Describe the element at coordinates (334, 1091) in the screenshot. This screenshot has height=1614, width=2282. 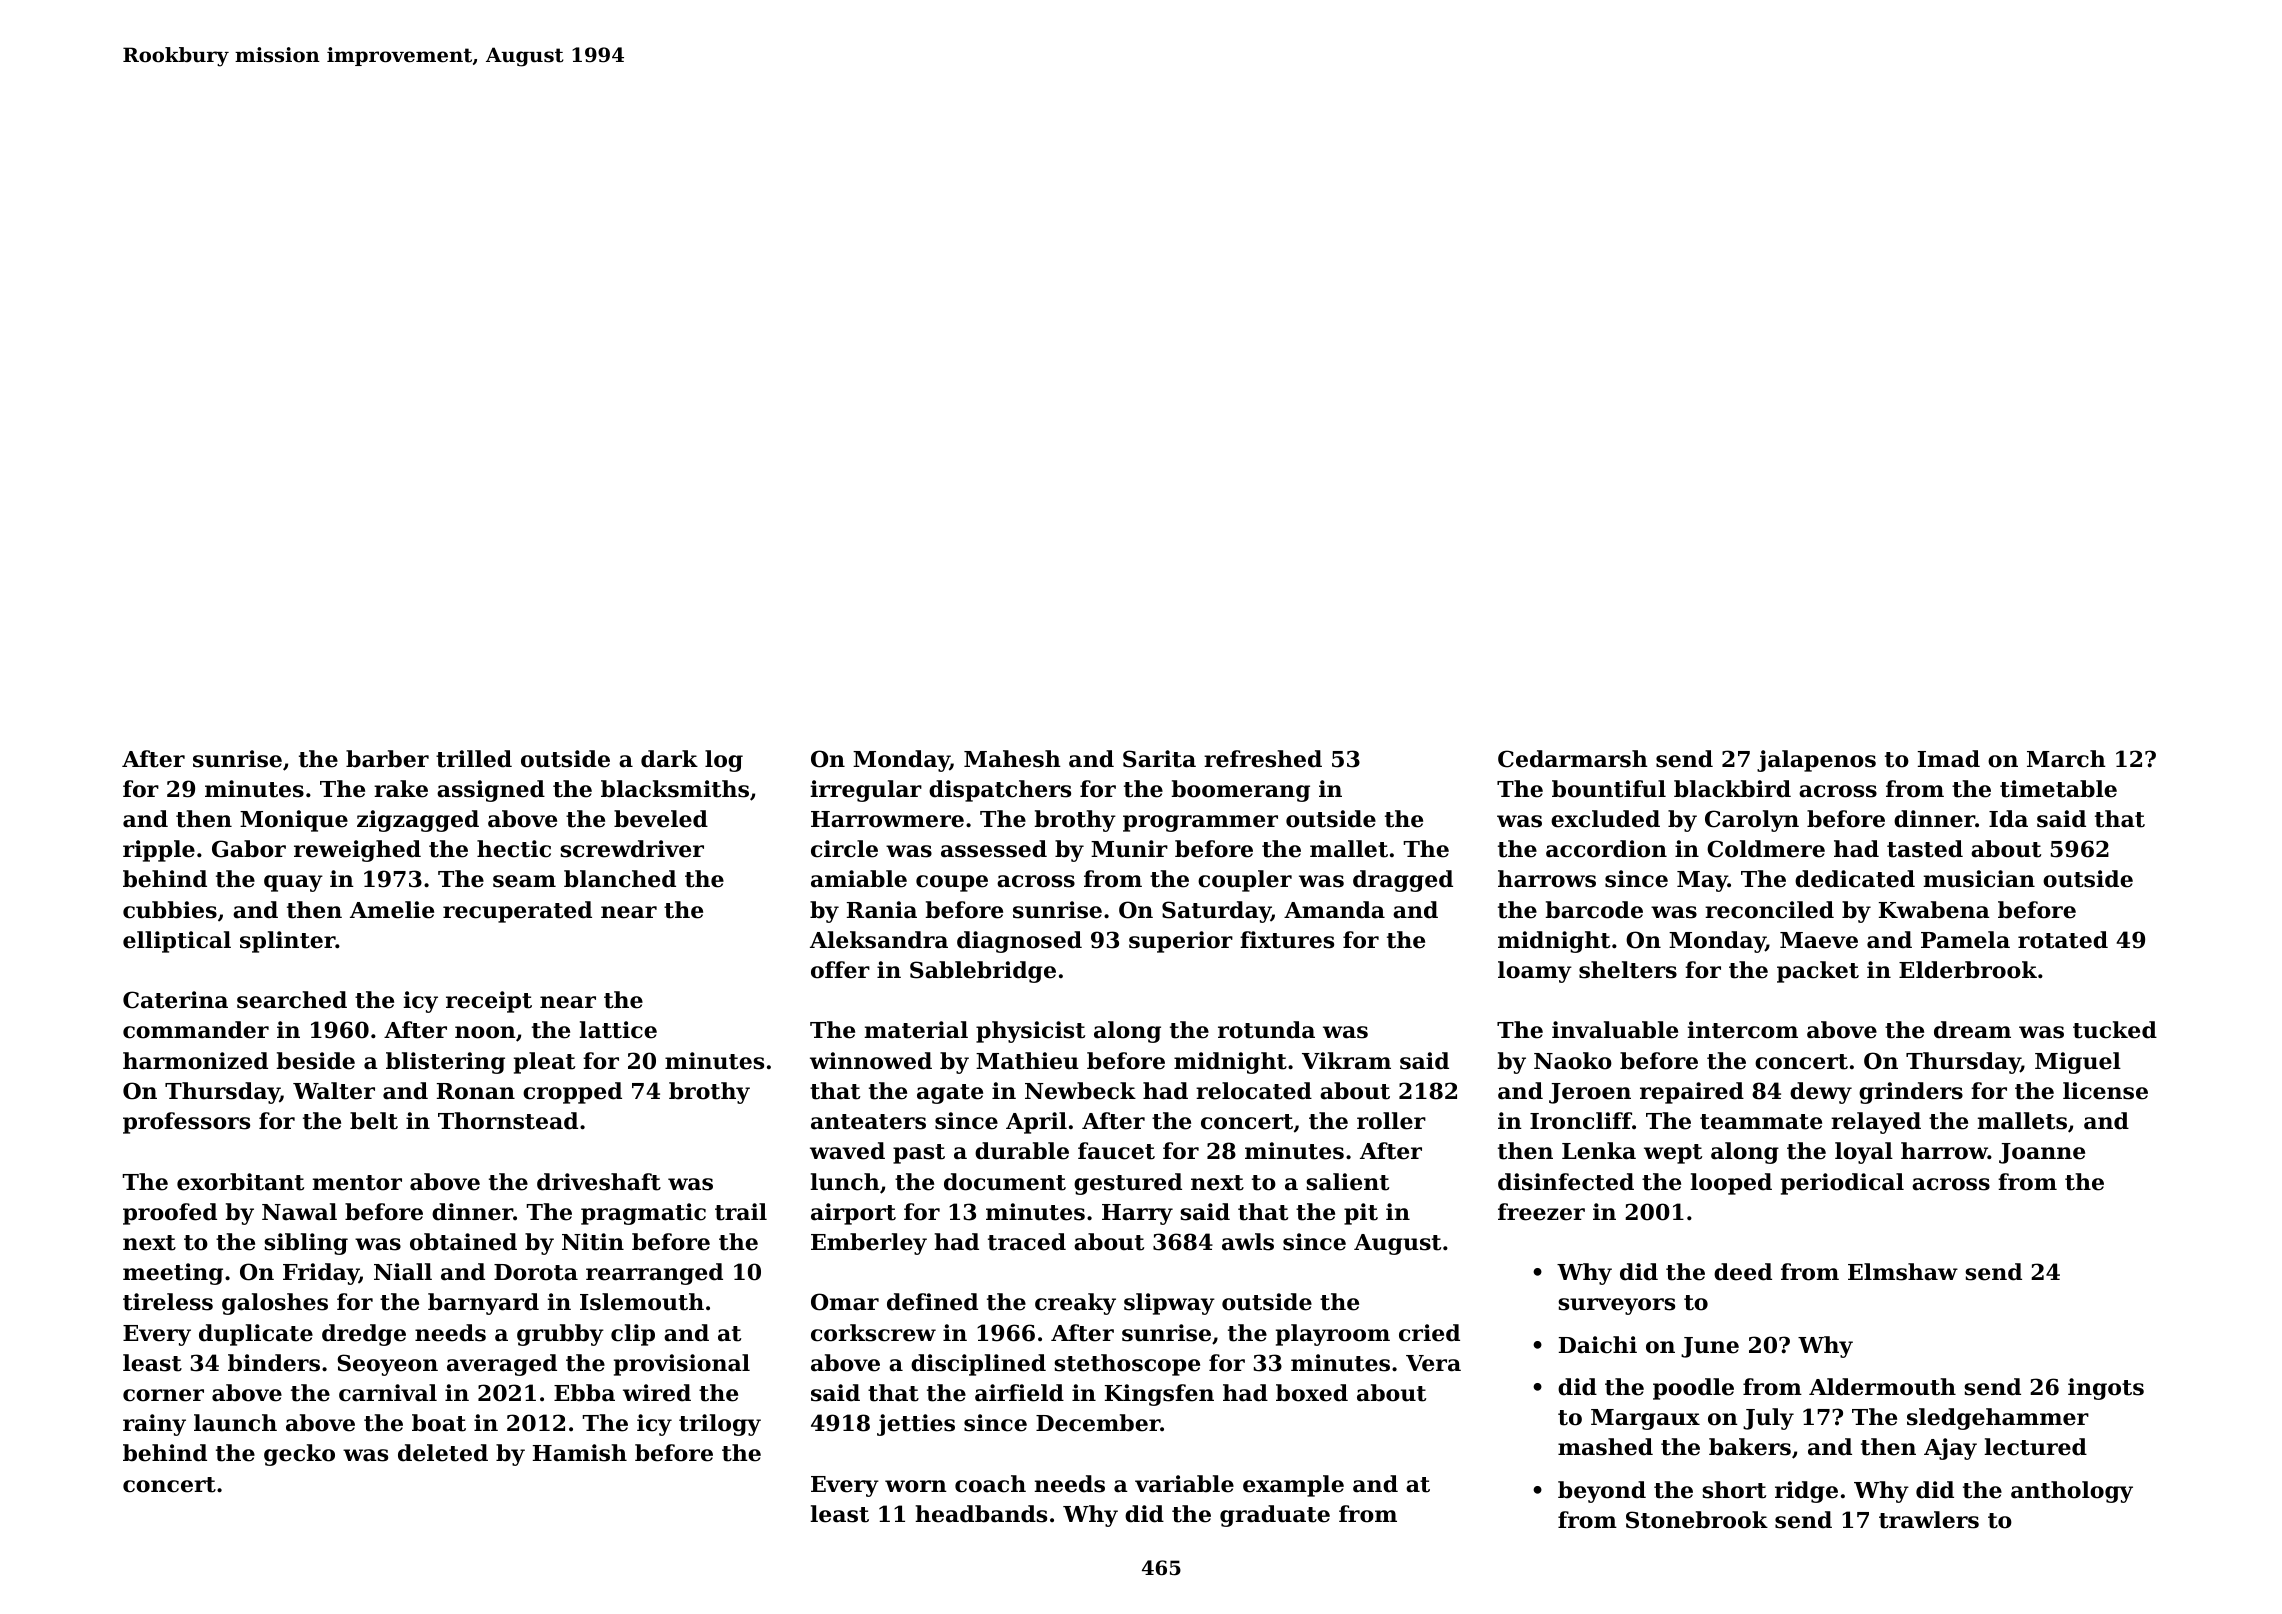
I see `Walter` at that location.
